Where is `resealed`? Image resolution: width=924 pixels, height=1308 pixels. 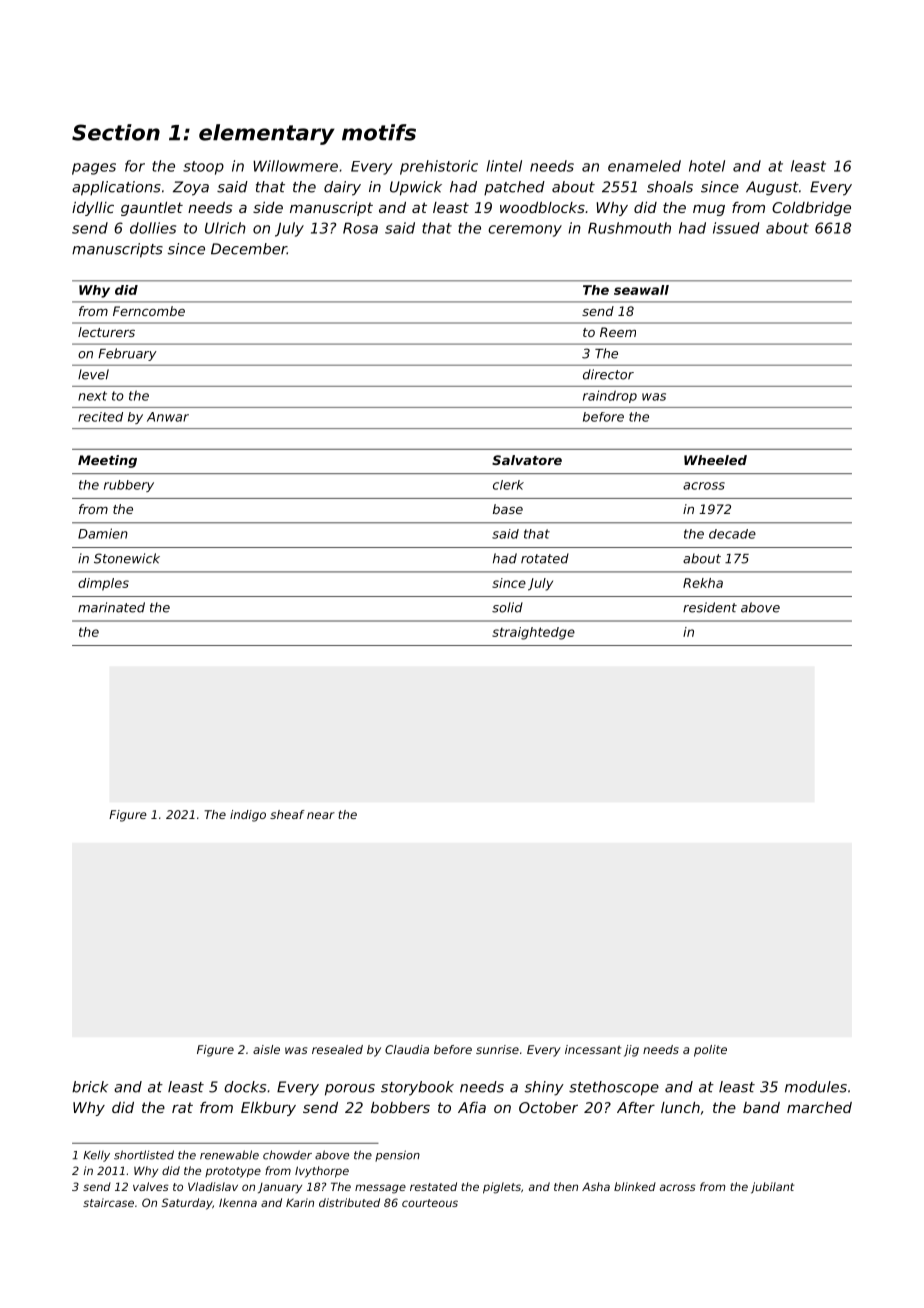 resealed is located at coordinates (337, 1049).
